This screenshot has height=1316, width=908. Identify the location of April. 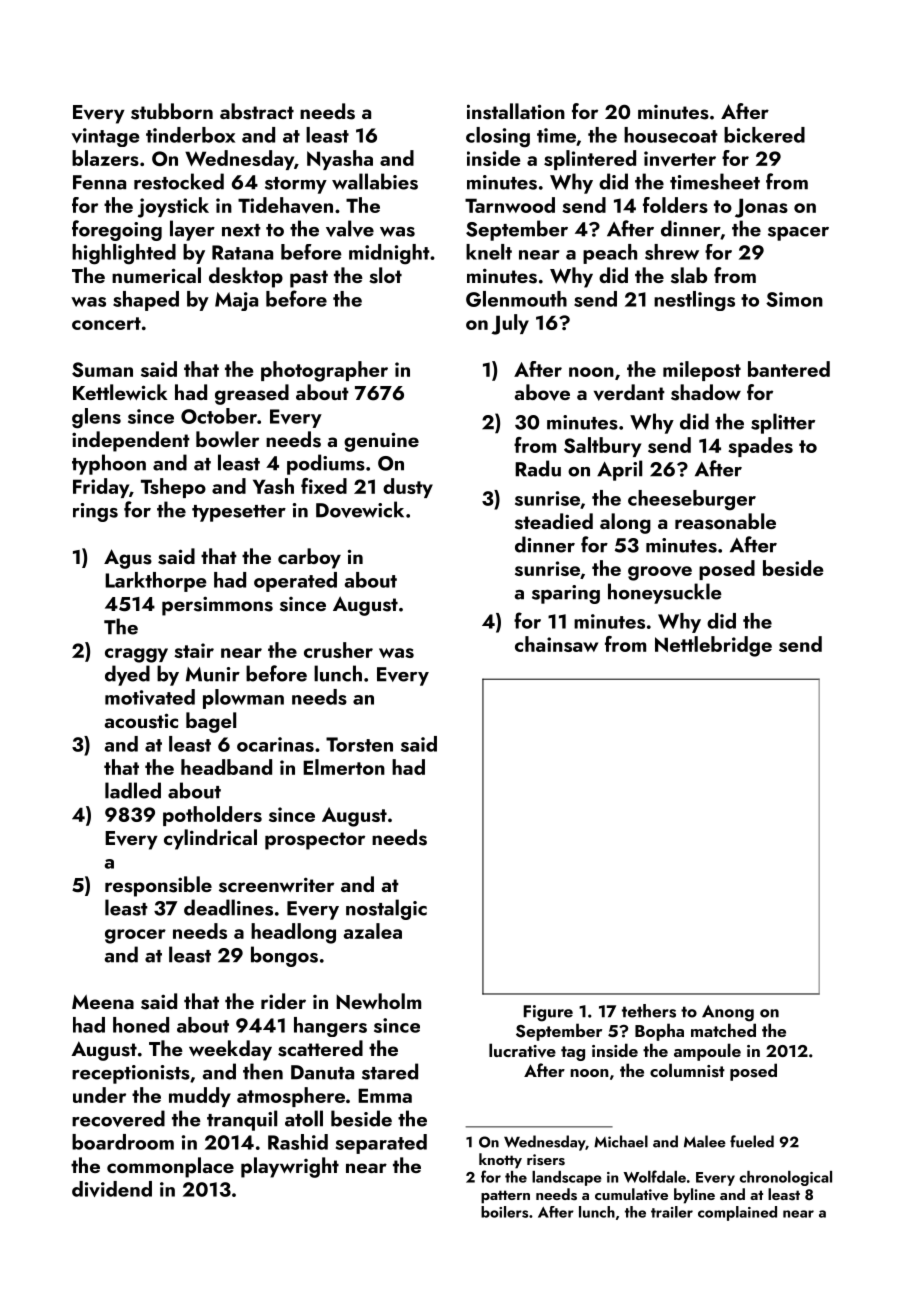
(619, 470).
